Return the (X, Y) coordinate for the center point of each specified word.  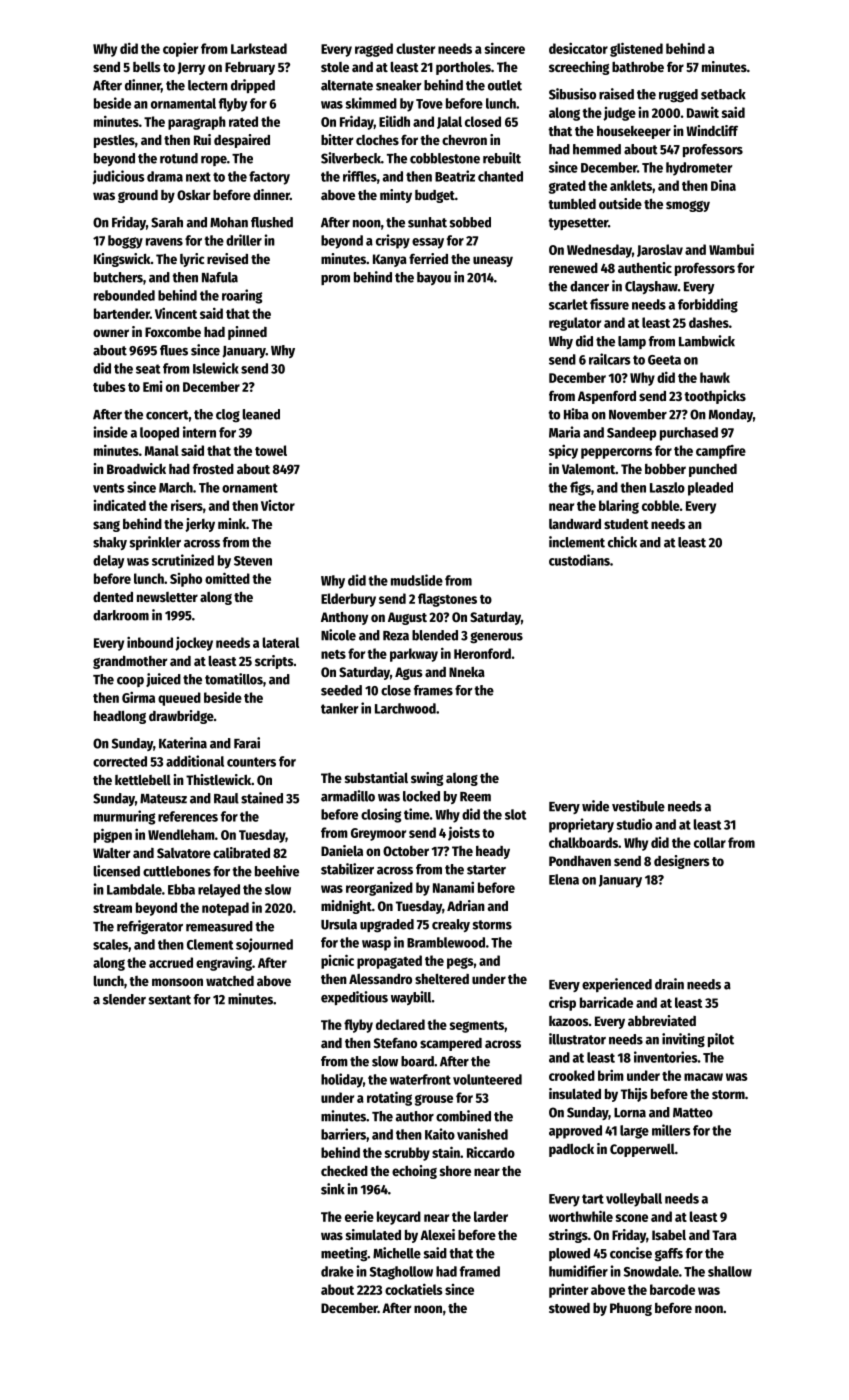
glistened (636, 49)
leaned (261, 414)
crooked (572, 1075)
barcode (672, 1289)
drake (337, 1271)
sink (333, 1189)
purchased (689, 434)
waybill (411, 998)
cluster (415, 48)
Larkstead (259, 48)
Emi (152, 386)
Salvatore (184, 853)
